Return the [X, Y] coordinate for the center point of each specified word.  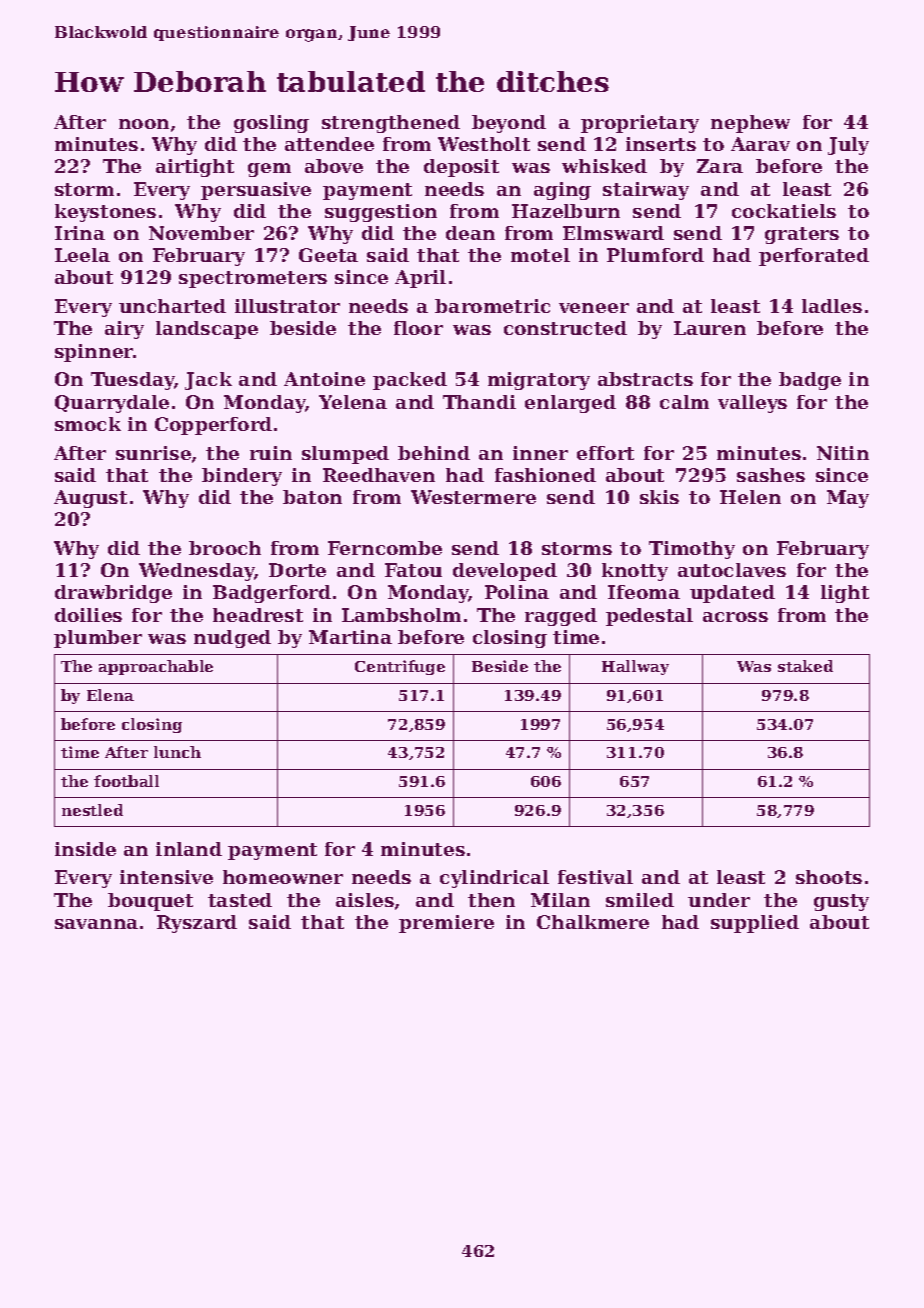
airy [124, 330]
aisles [365, 900]
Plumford [655, 255]
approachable [156, 667]
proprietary [640, 124]
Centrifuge [400, 667]
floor [418, 328]
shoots [829, 877]
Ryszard [197, 924]
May [848, 499]
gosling [271, 124]
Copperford [213, 426]
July [848, 146]
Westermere [473, 497]
